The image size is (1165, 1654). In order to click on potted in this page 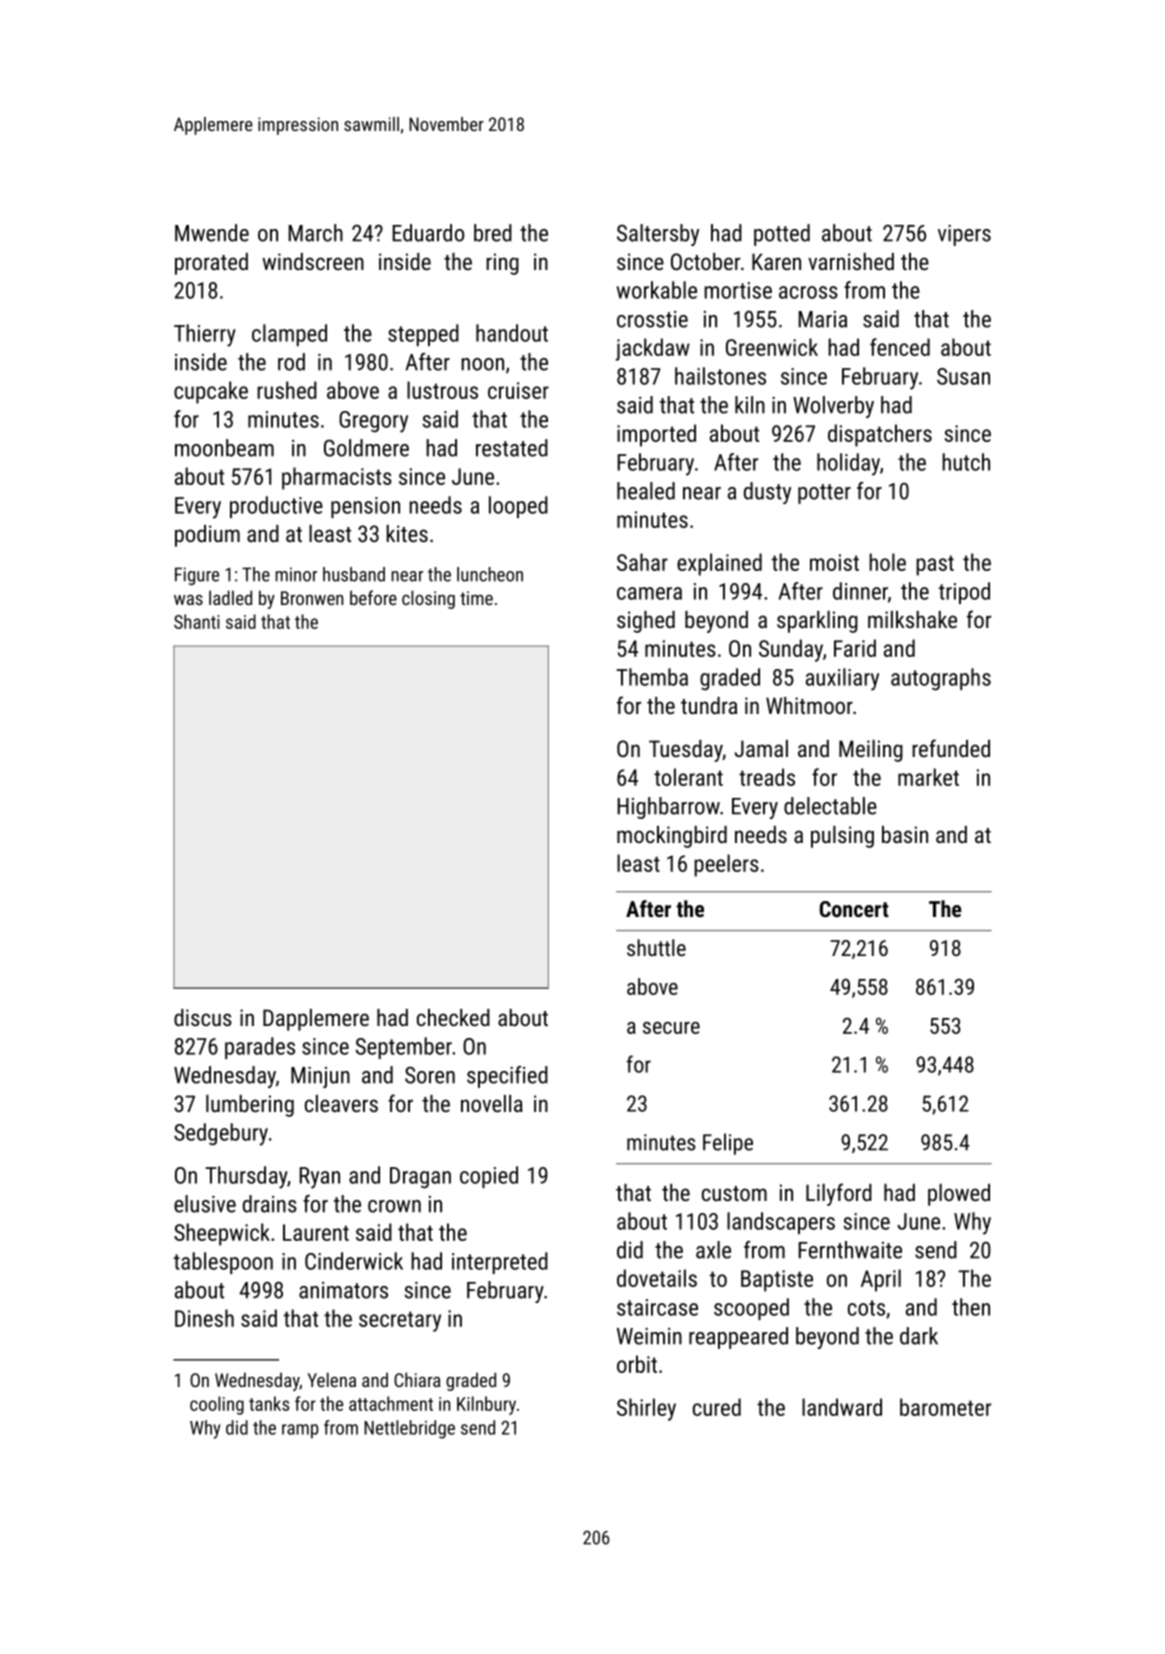, I will do `click(782, 235)`.
